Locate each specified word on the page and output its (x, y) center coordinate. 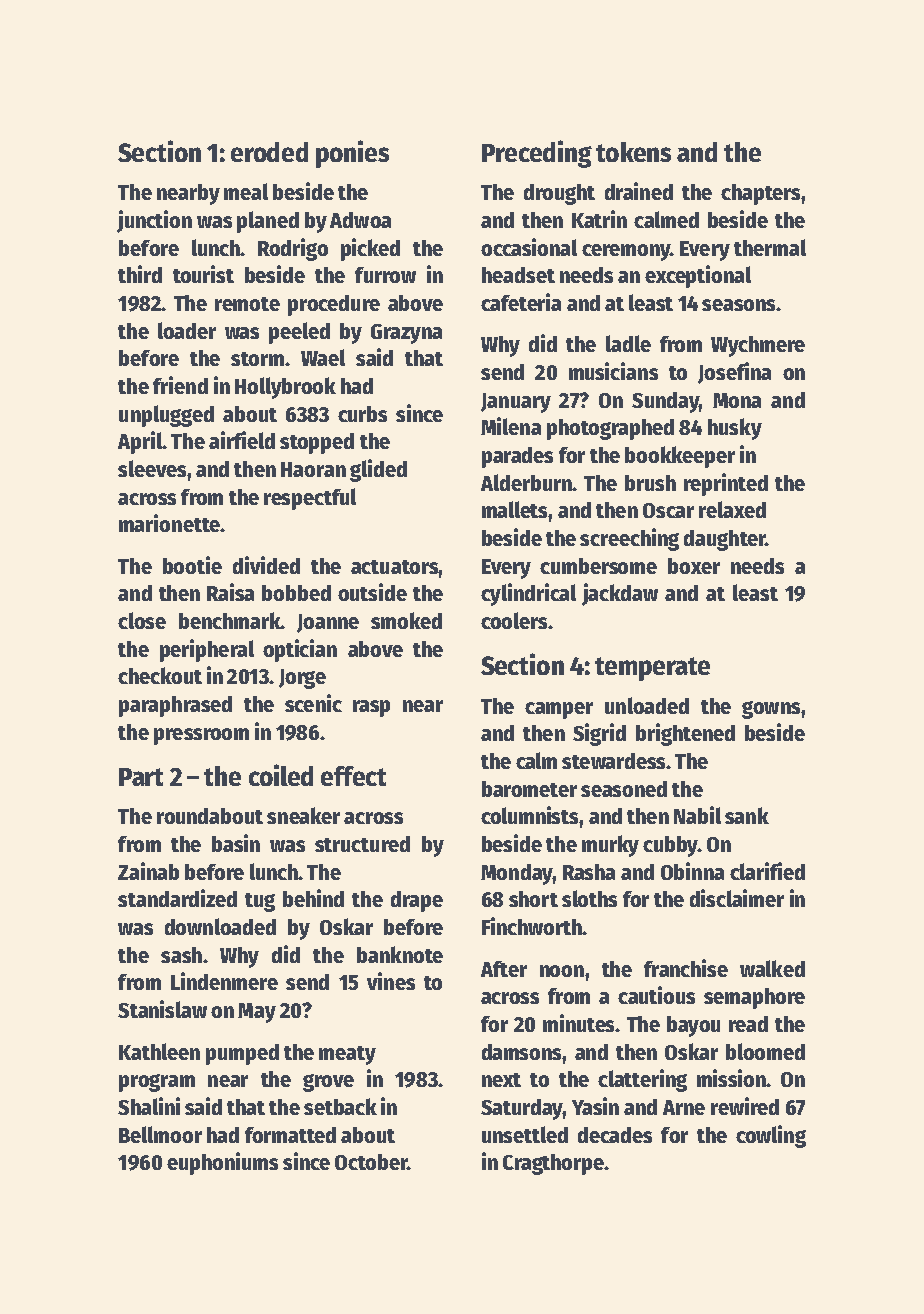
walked (772, 968)
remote (247, 304)
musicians (613, 371)
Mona (737, 400)
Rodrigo (293, 249)
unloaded (647, 705)
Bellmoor (160, 1134)
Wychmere (758, 346)
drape (417, 901)
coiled (281, 775)
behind (313, 898)
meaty (347, 1055)
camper (559, 710)
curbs (362, 414)
